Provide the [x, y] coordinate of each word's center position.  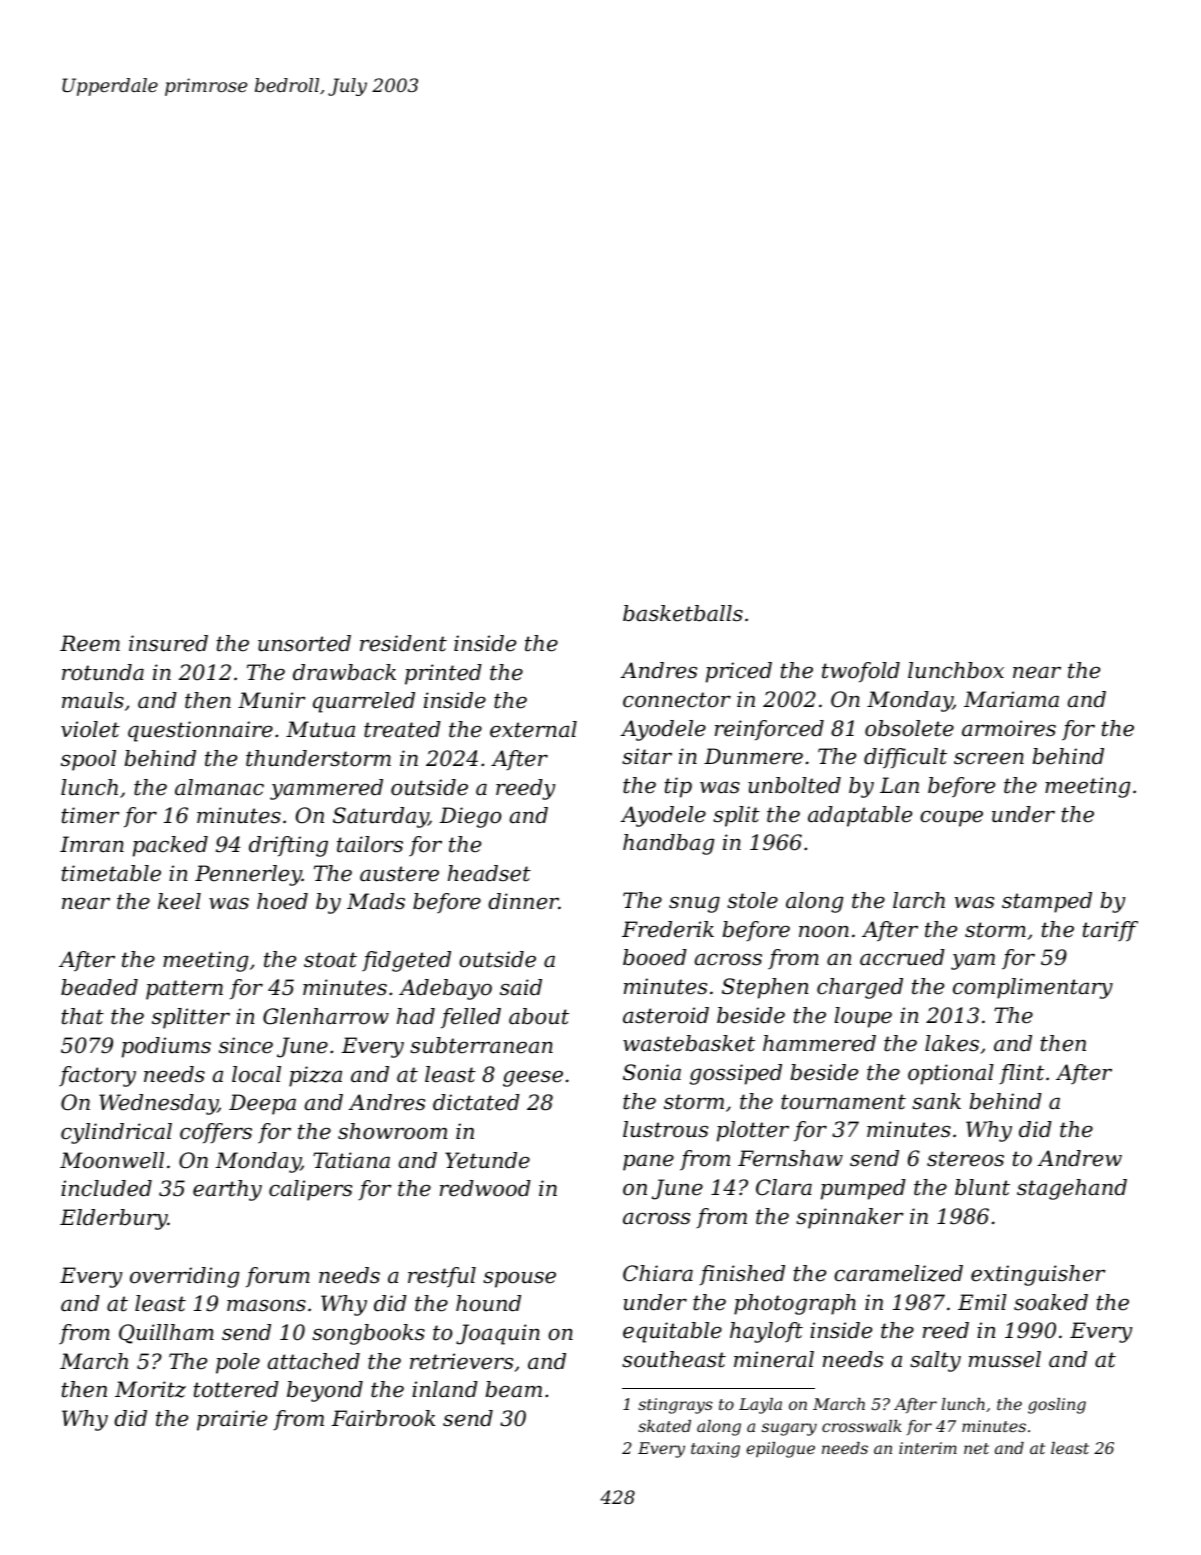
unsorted [304, 643]
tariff [1110, 931]
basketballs [683, 613]
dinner [523, 901]
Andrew [1079, 1158]
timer [91, 815]
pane [648, 1163]
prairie [232, 1420]
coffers [216, 1133]
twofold [861, 672]
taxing [715, 1450]
